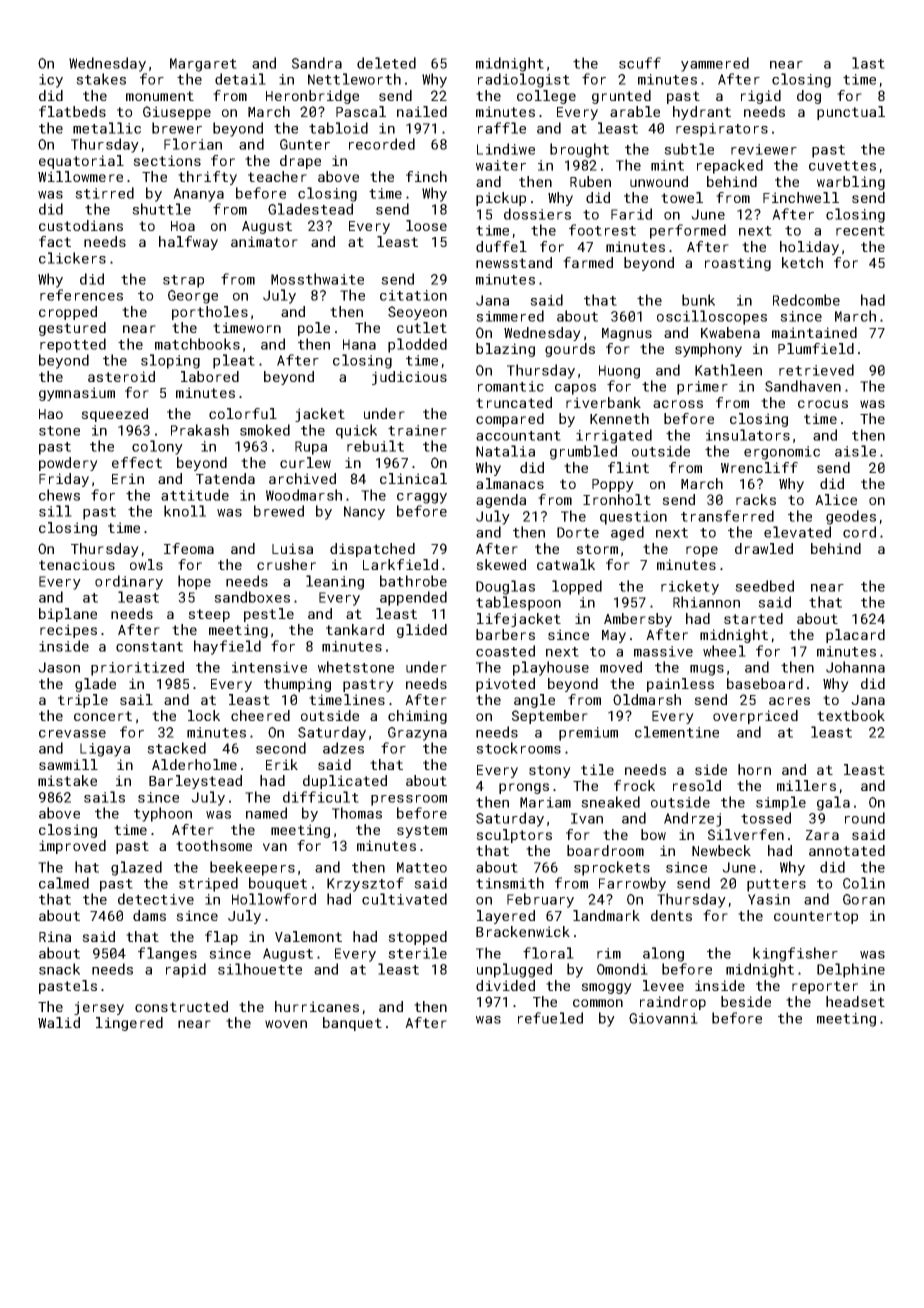  I want to click on last, so click(868, 63).
